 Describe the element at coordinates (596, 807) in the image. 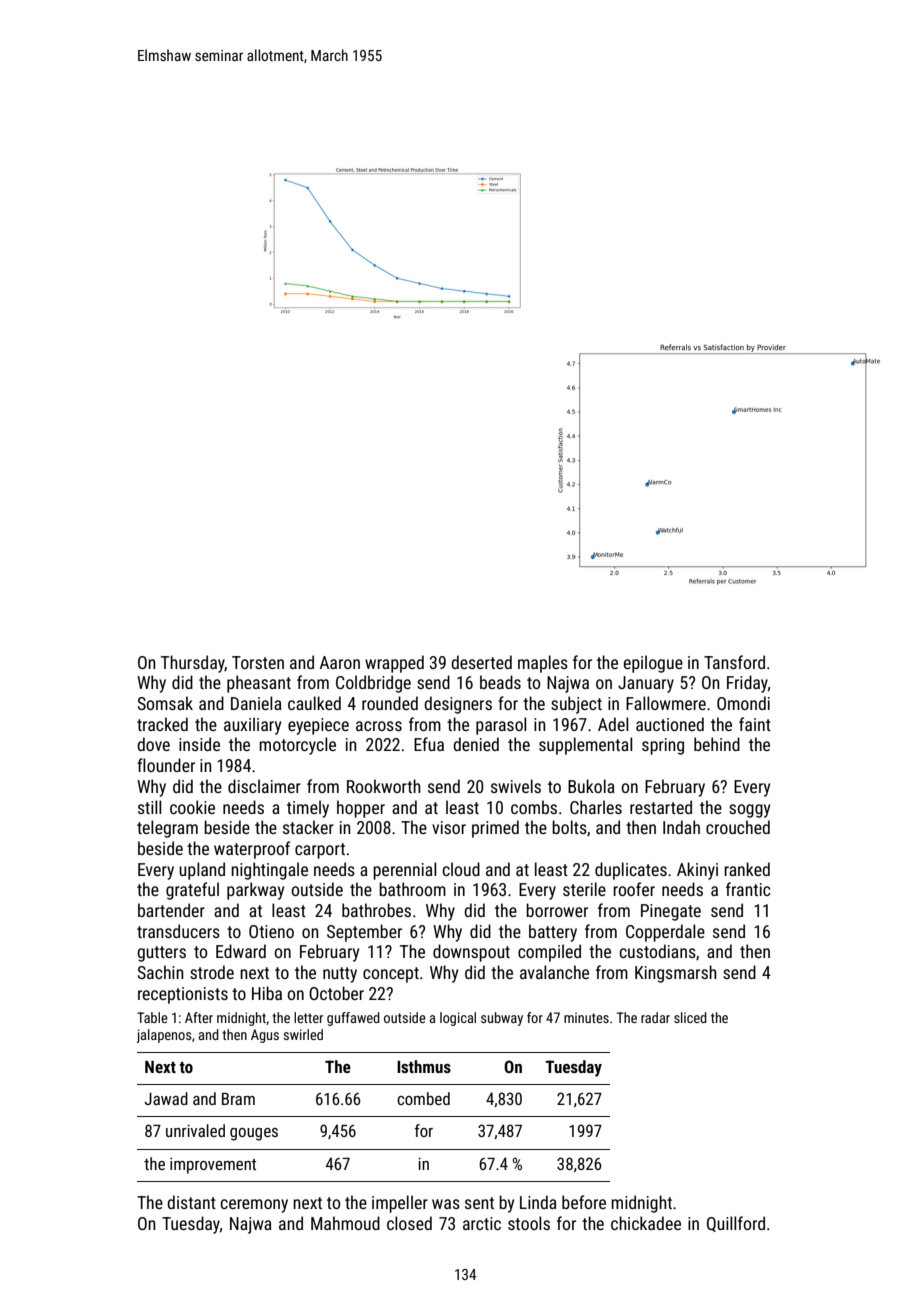

I see `Charles` at that location.
